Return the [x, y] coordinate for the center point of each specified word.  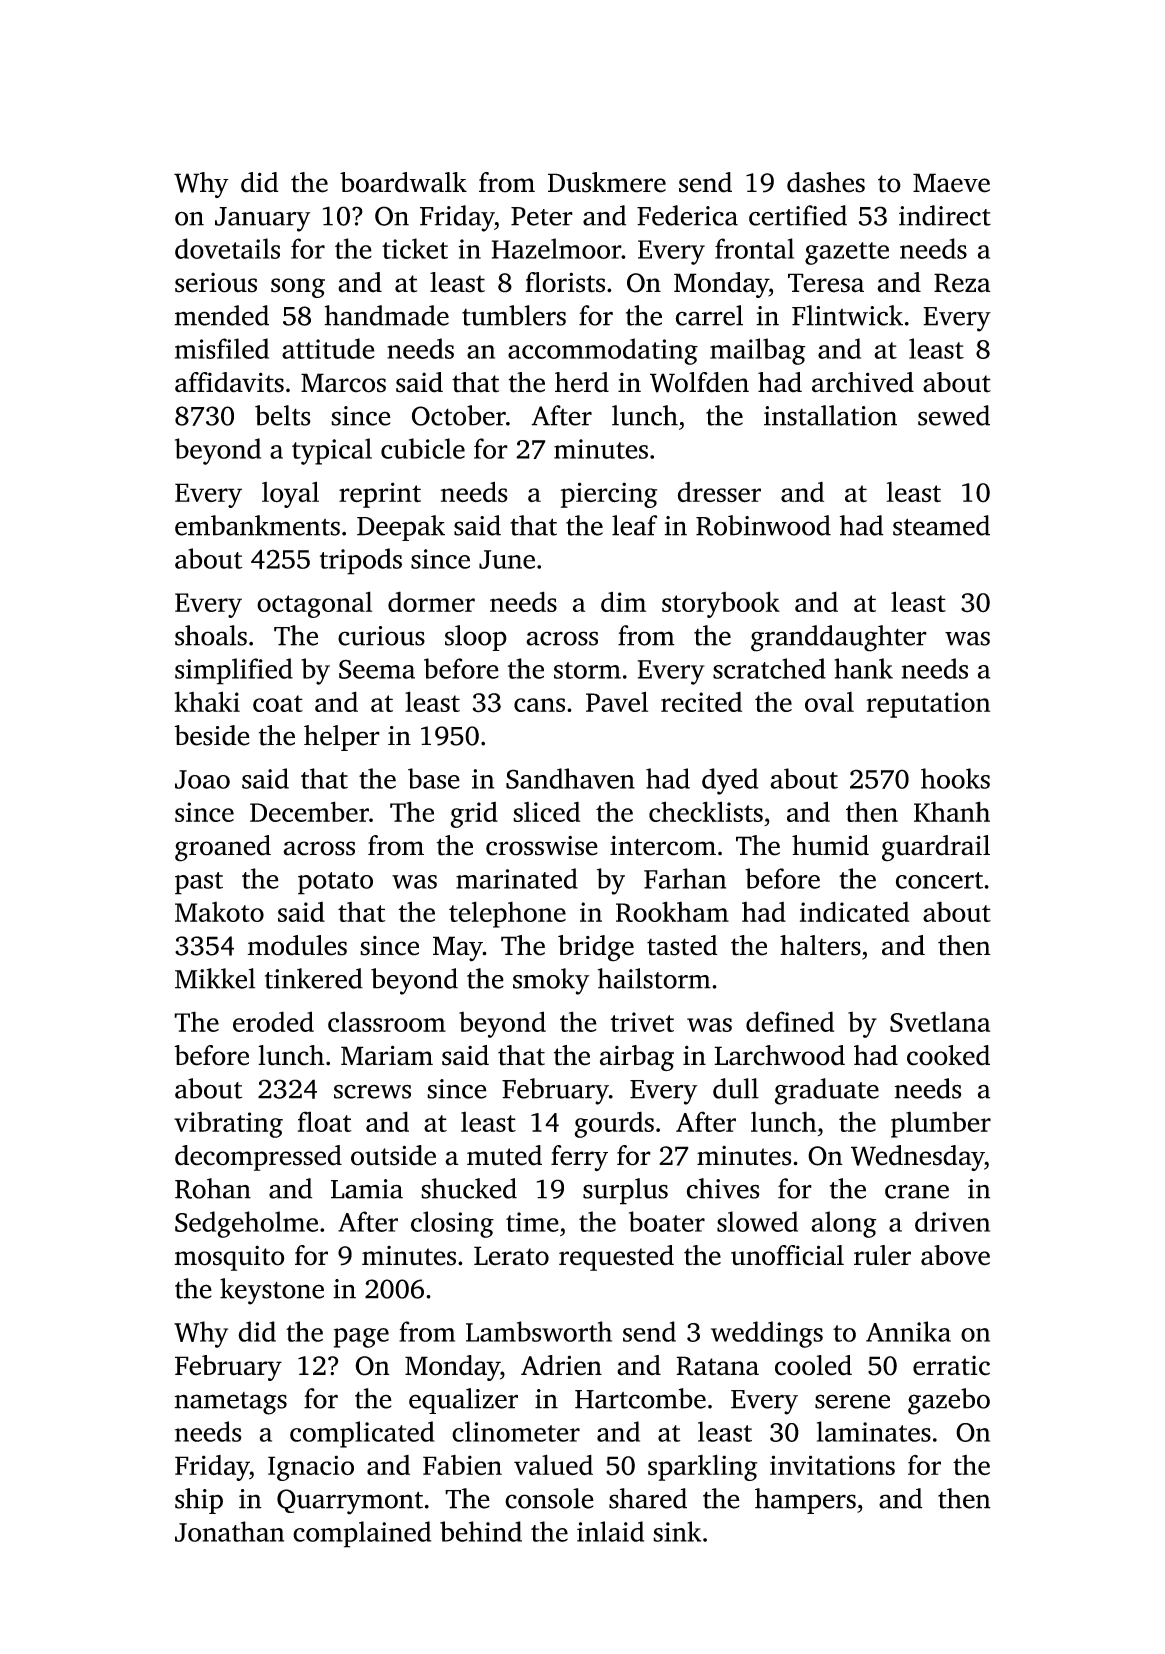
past [199, 883]
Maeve [951, 183]
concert [939, 880]
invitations [832, 1465]
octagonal [314, 604]
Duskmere [607, 182]
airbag [637, 1058]
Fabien [462, 1465]
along [844, 1224]
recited [701, 701]
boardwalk [403, 182]
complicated [362, 1434]
